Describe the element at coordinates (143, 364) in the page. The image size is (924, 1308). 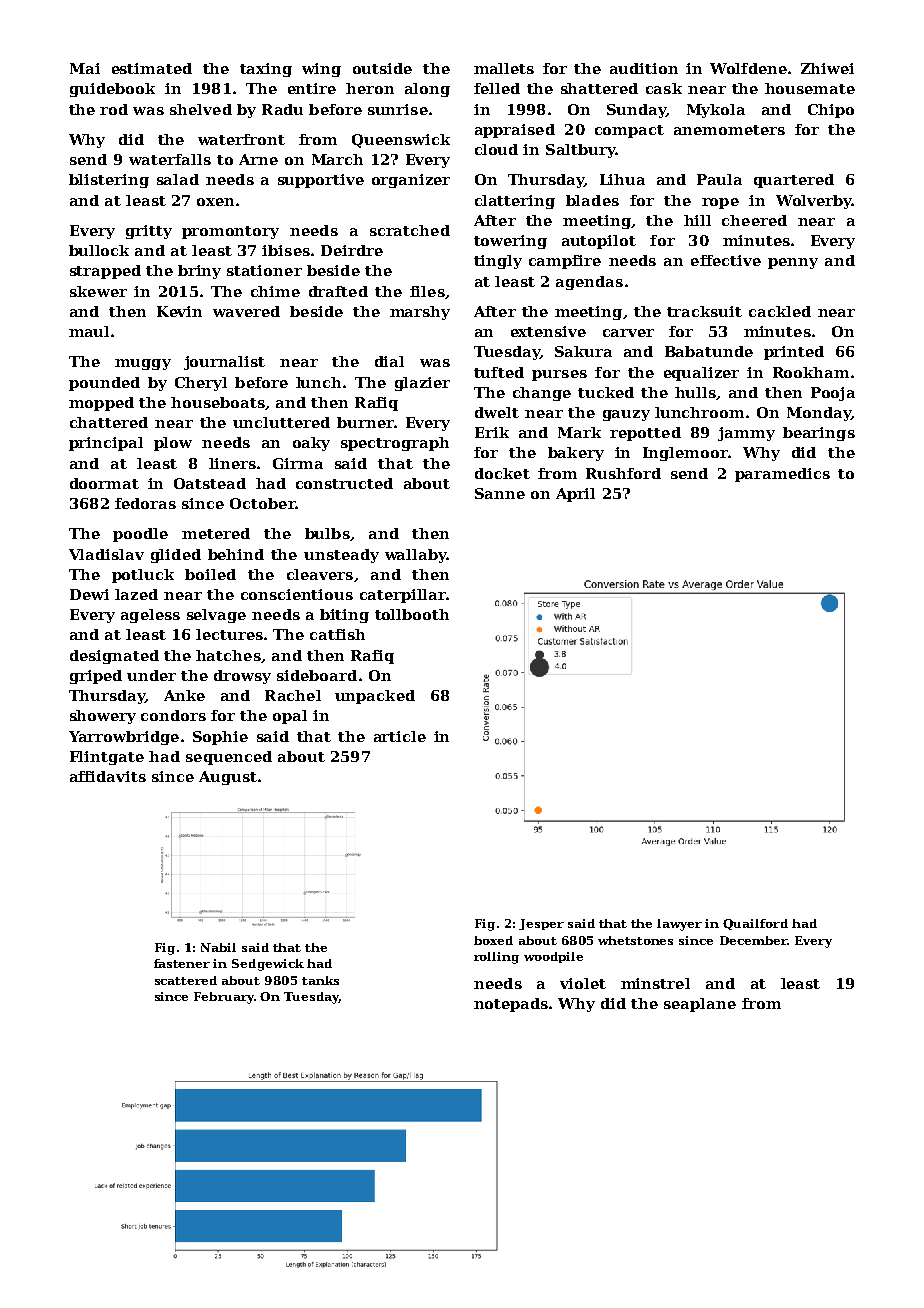
I see `muggy` at that location.
